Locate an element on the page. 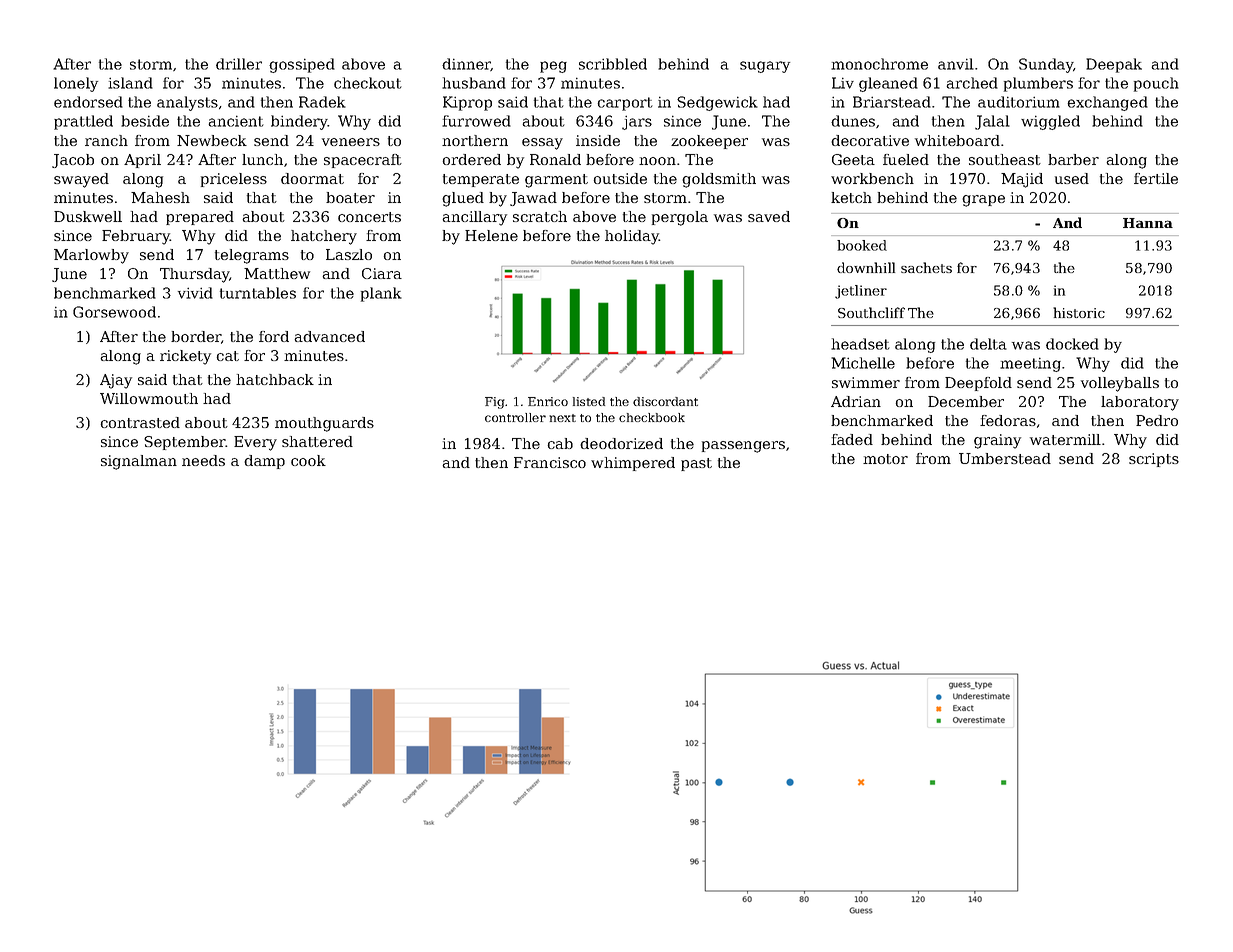 Image resolution: width=1233 pixels, height=952 pixels. rickety is located at coordinates (185, 357).
